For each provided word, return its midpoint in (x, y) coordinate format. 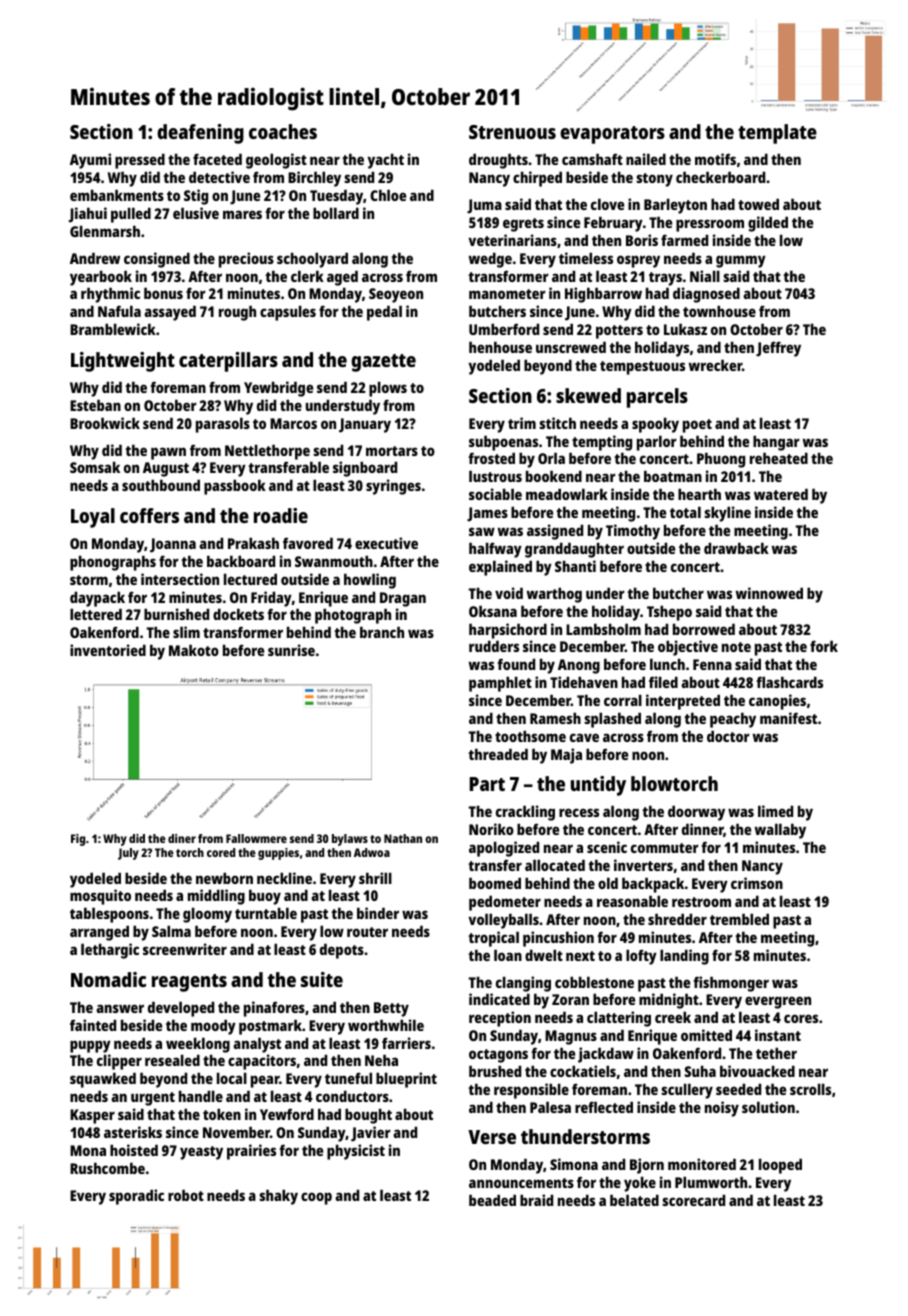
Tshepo (669, 613)
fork (824, 646)
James (487, 514)
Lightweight (123, 362)
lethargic (110, 951)
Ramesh (555, 718)
